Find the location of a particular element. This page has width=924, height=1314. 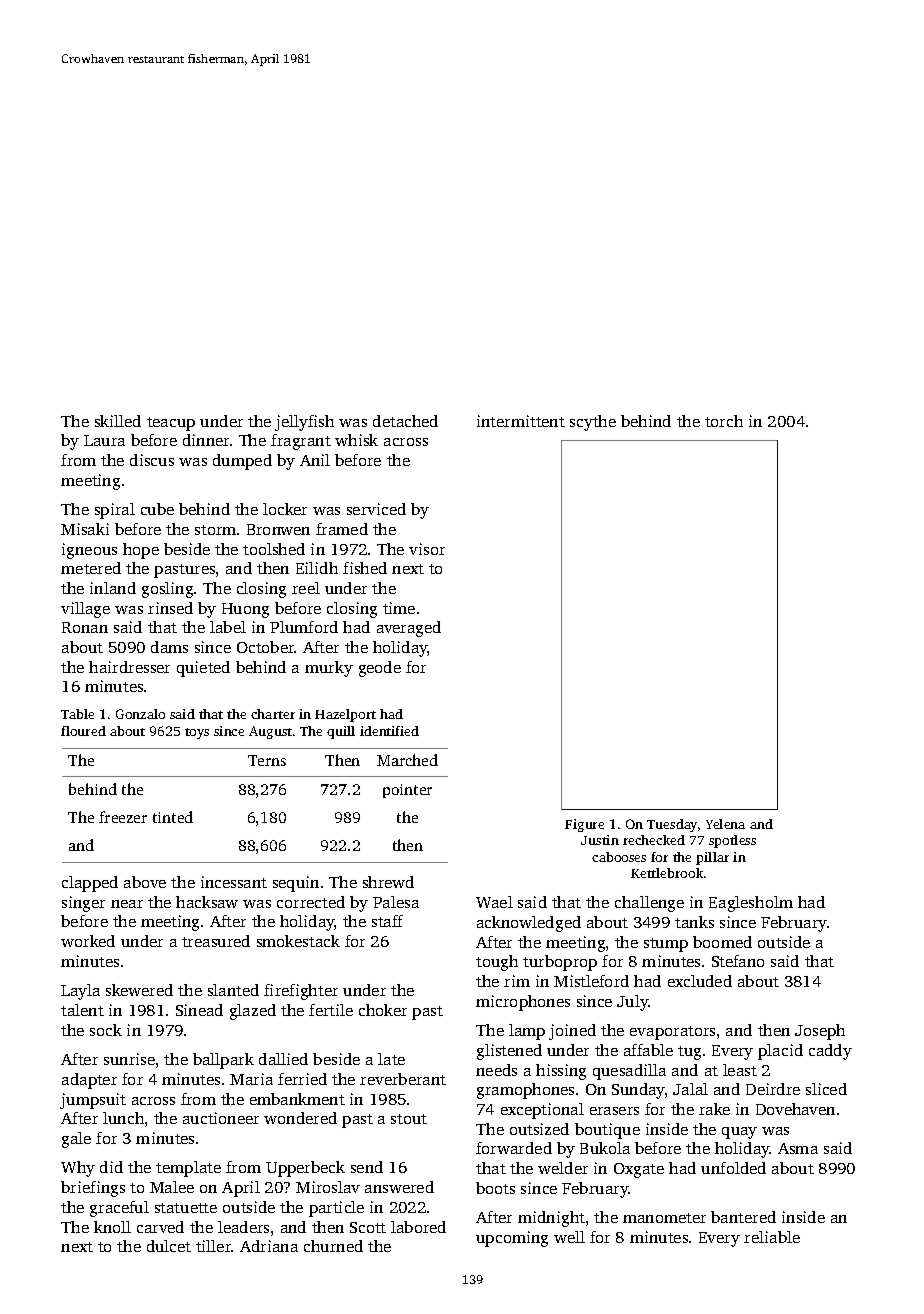

upcoming is located at coordinates (512, 1239).
